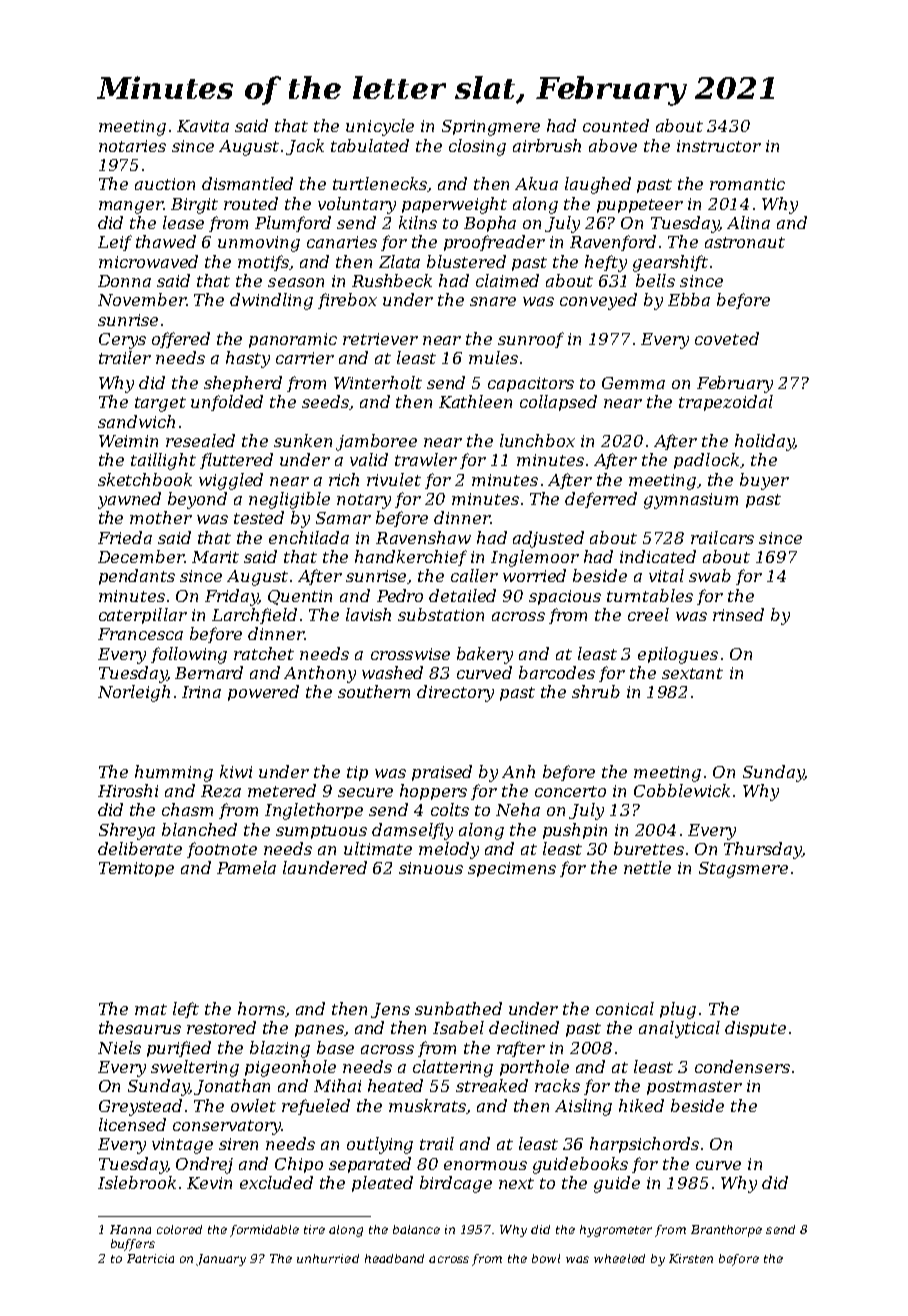  Describe the element at coordinates (491, 128) in the image. I see `Springmere` at that location.
